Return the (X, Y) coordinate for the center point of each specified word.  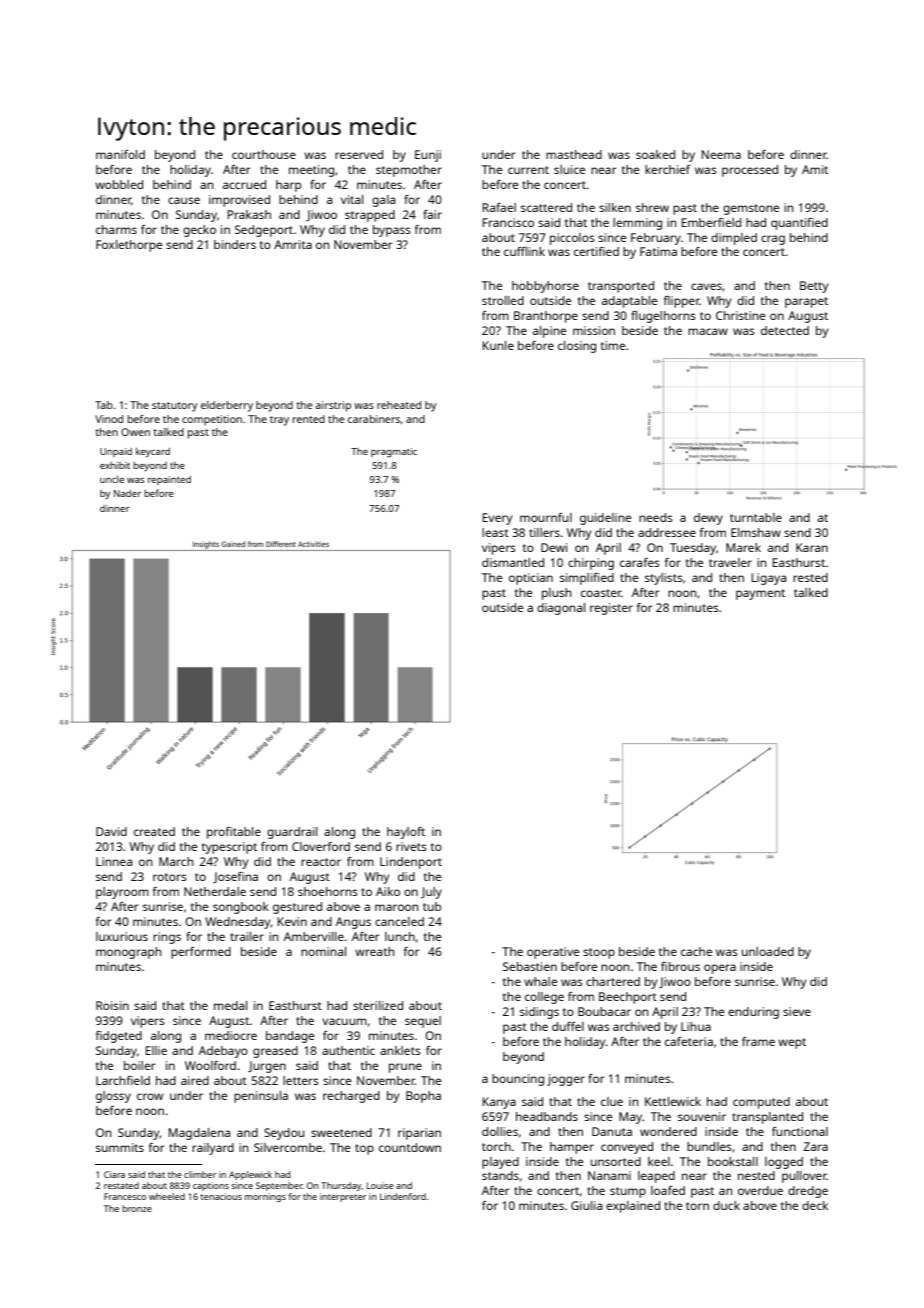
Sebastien (530, 966)
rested (810, 577)
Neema (721, 154)
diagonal (561, 609)
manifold (120, 154)
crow (150, 1096)
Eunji (428, 156)
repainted (169, 480)
